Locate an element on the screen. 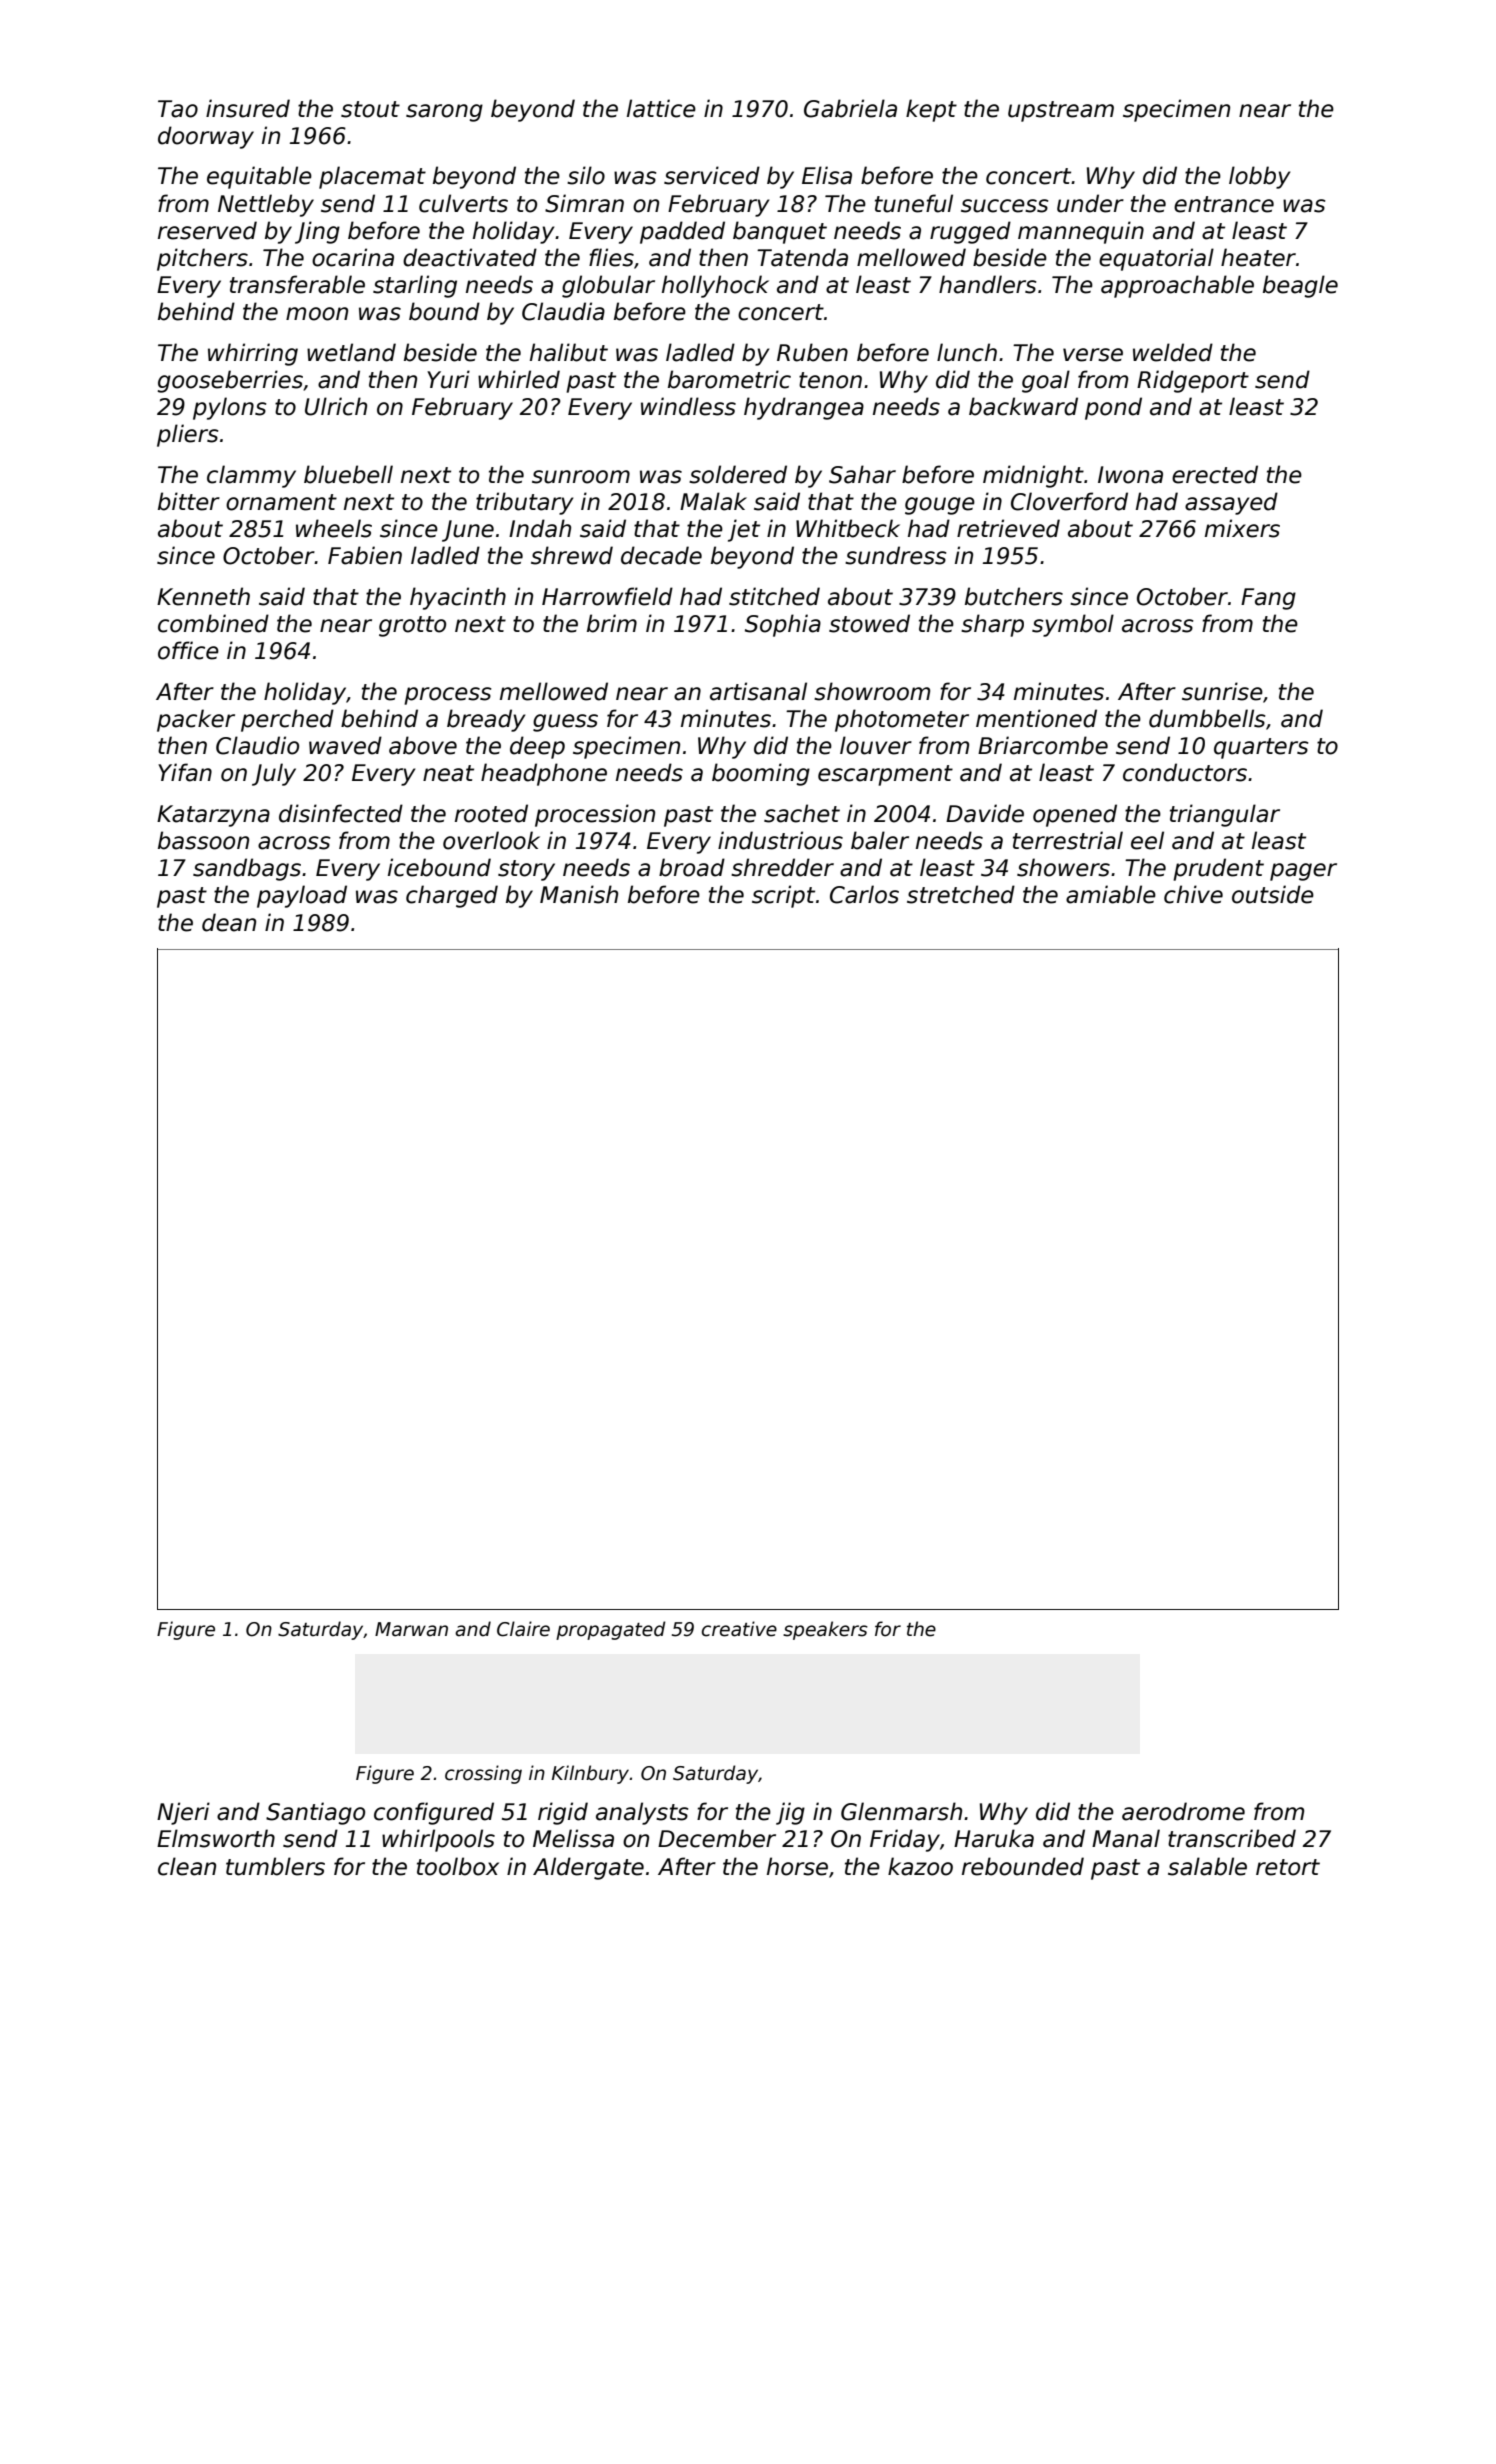  Marwan is located at coordinates (411, 1629).
